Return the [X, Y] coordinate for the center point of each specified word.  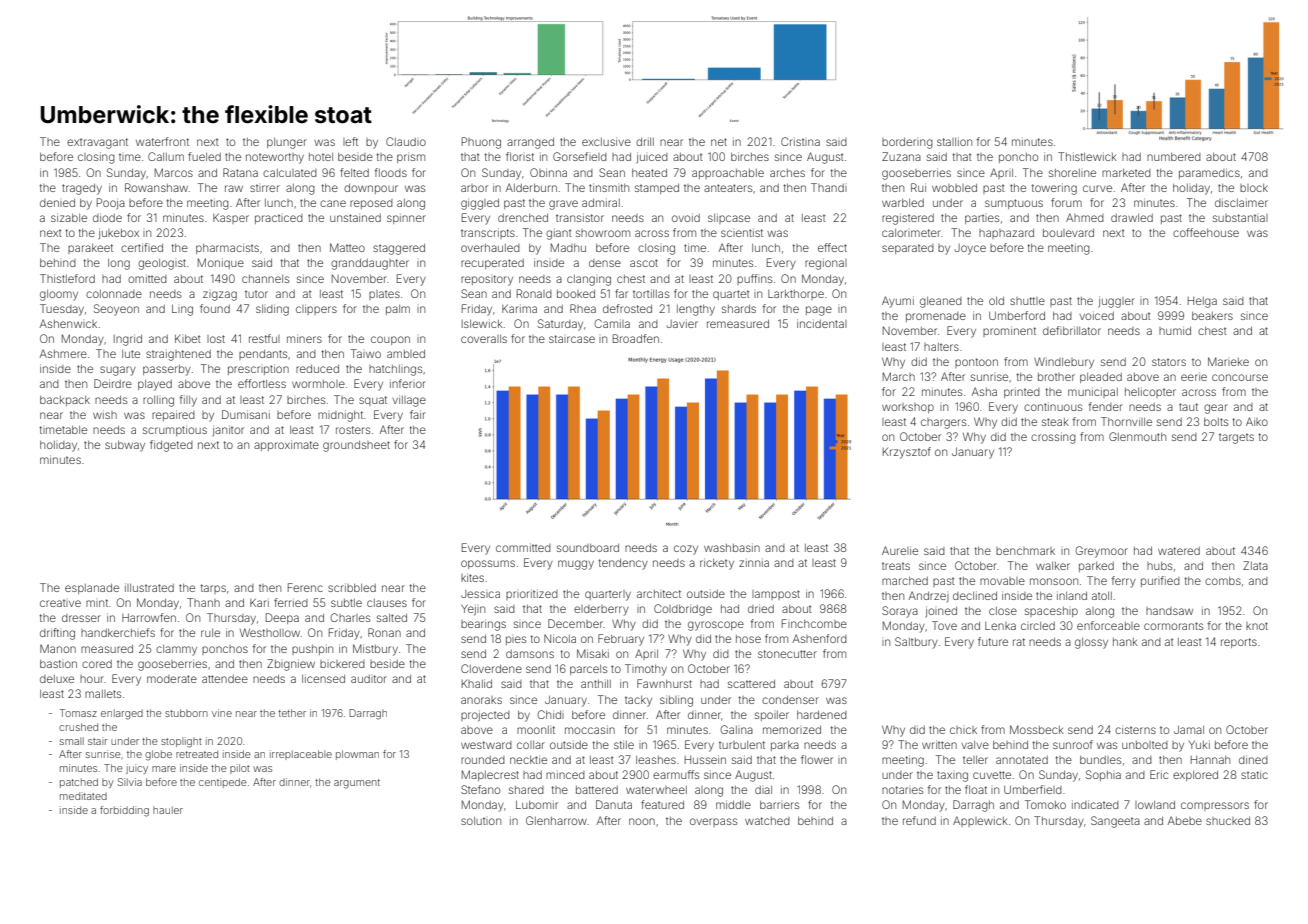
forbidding [124, 811]
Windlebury [1064, 363]
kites [472, 577]
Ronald [534, 293]
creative [60, 603]
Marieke [1228, 361]
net [719, 142]
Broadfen [636, 338]
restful [264, 338]
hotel [321, 157]
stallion [954, 141]
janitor [228, 431]
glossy [1091, 643]
